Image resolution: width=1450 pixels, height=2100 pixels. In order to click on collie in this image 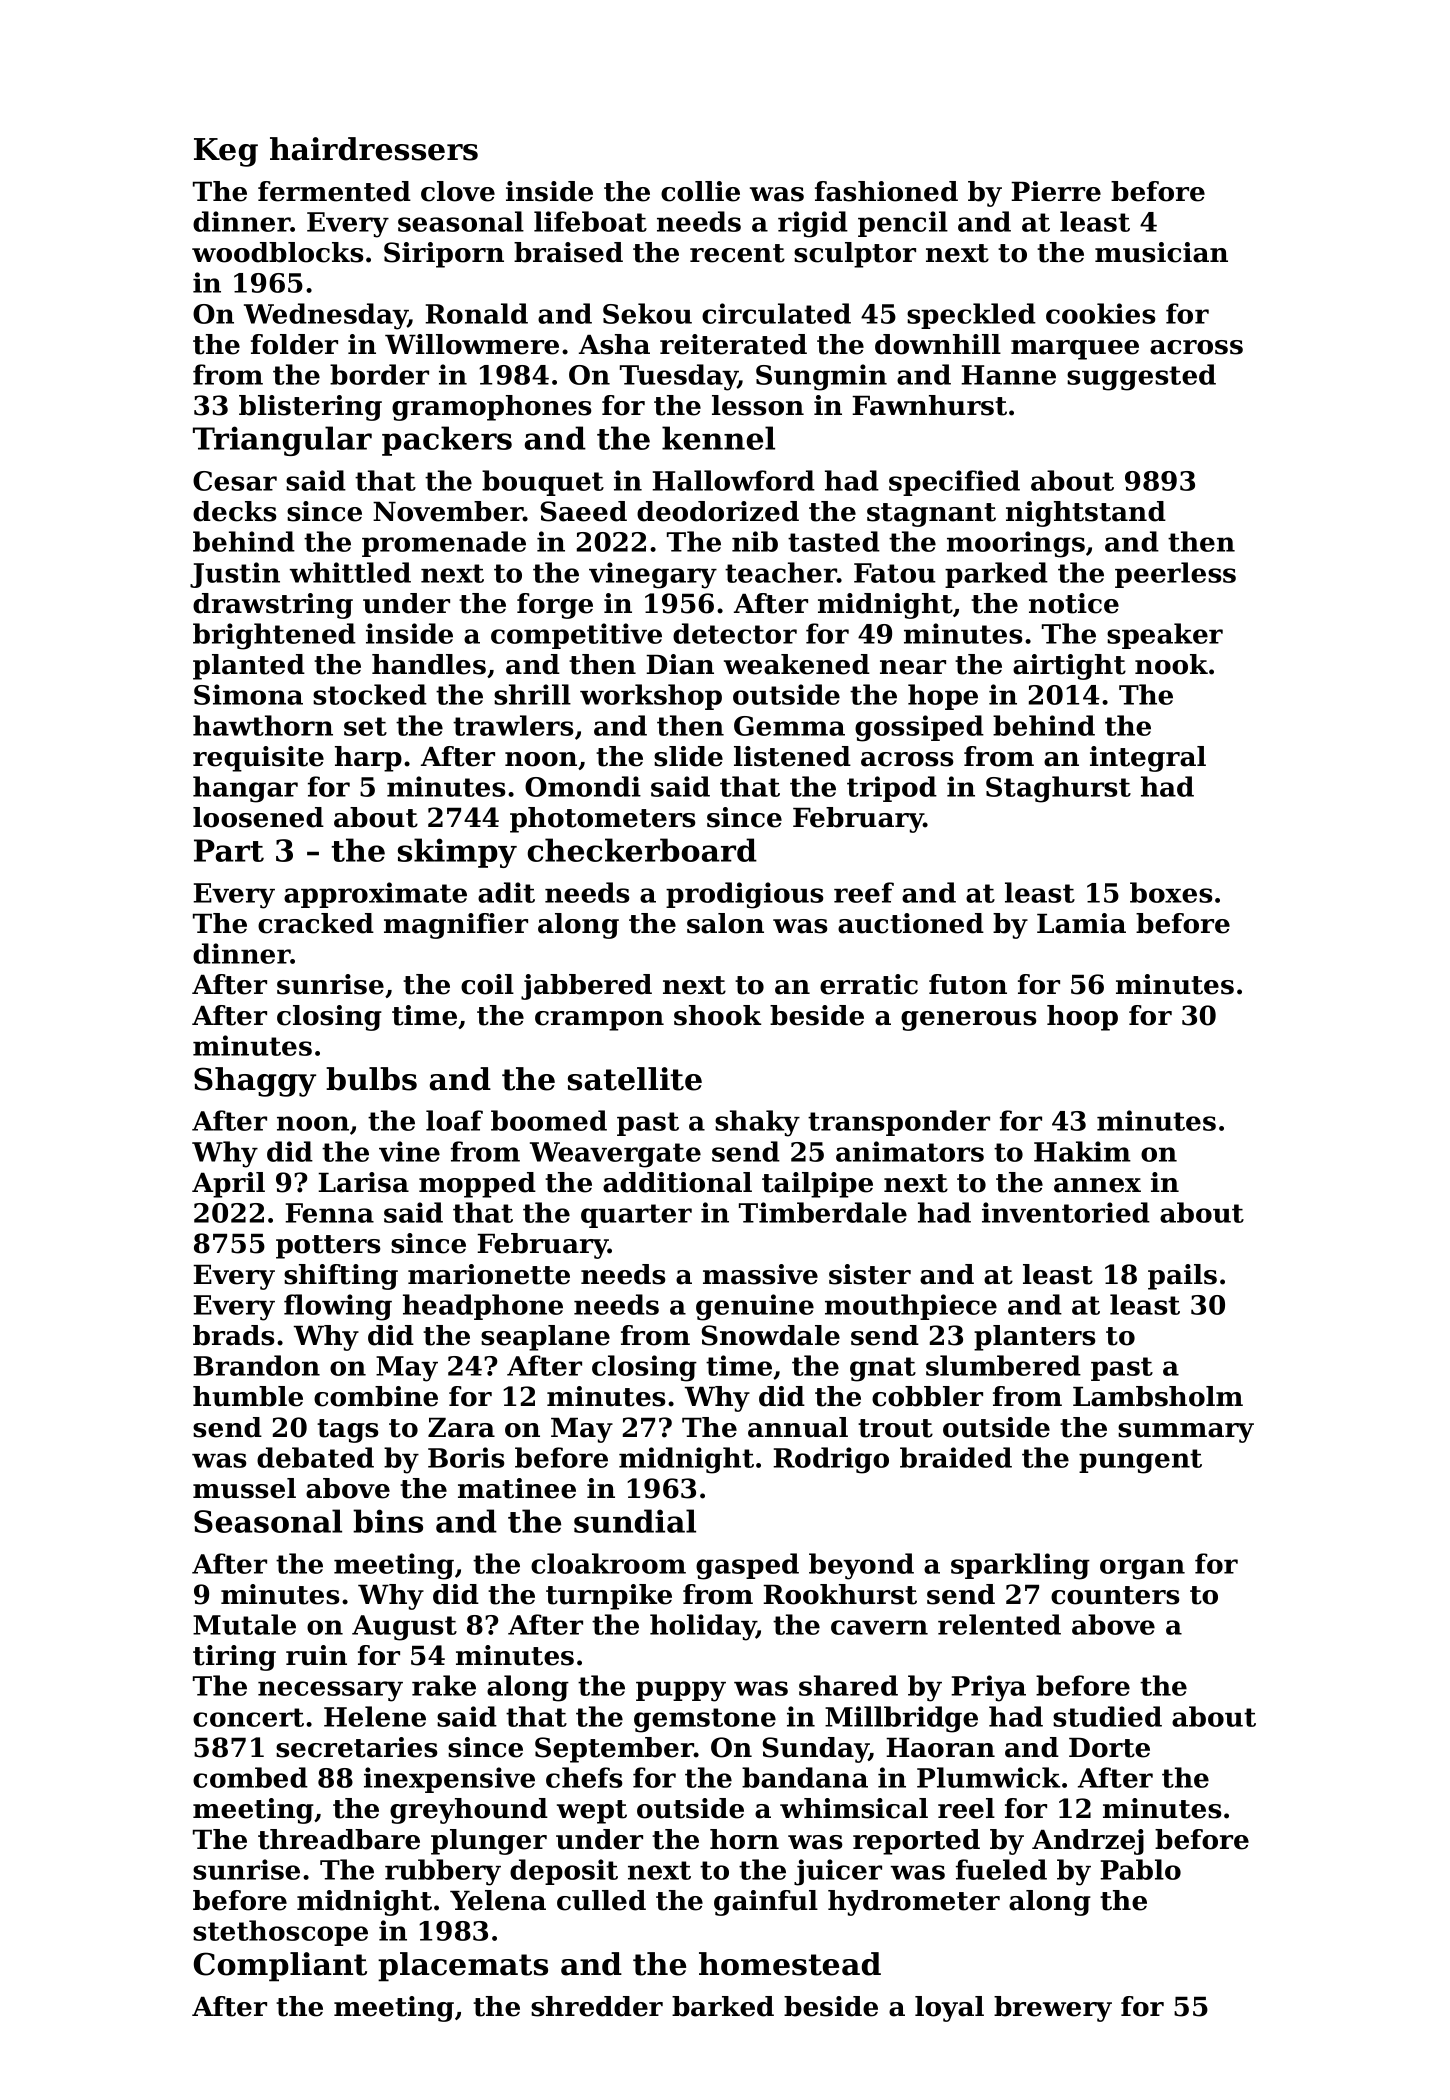, I will do `click(700, 191)`.
